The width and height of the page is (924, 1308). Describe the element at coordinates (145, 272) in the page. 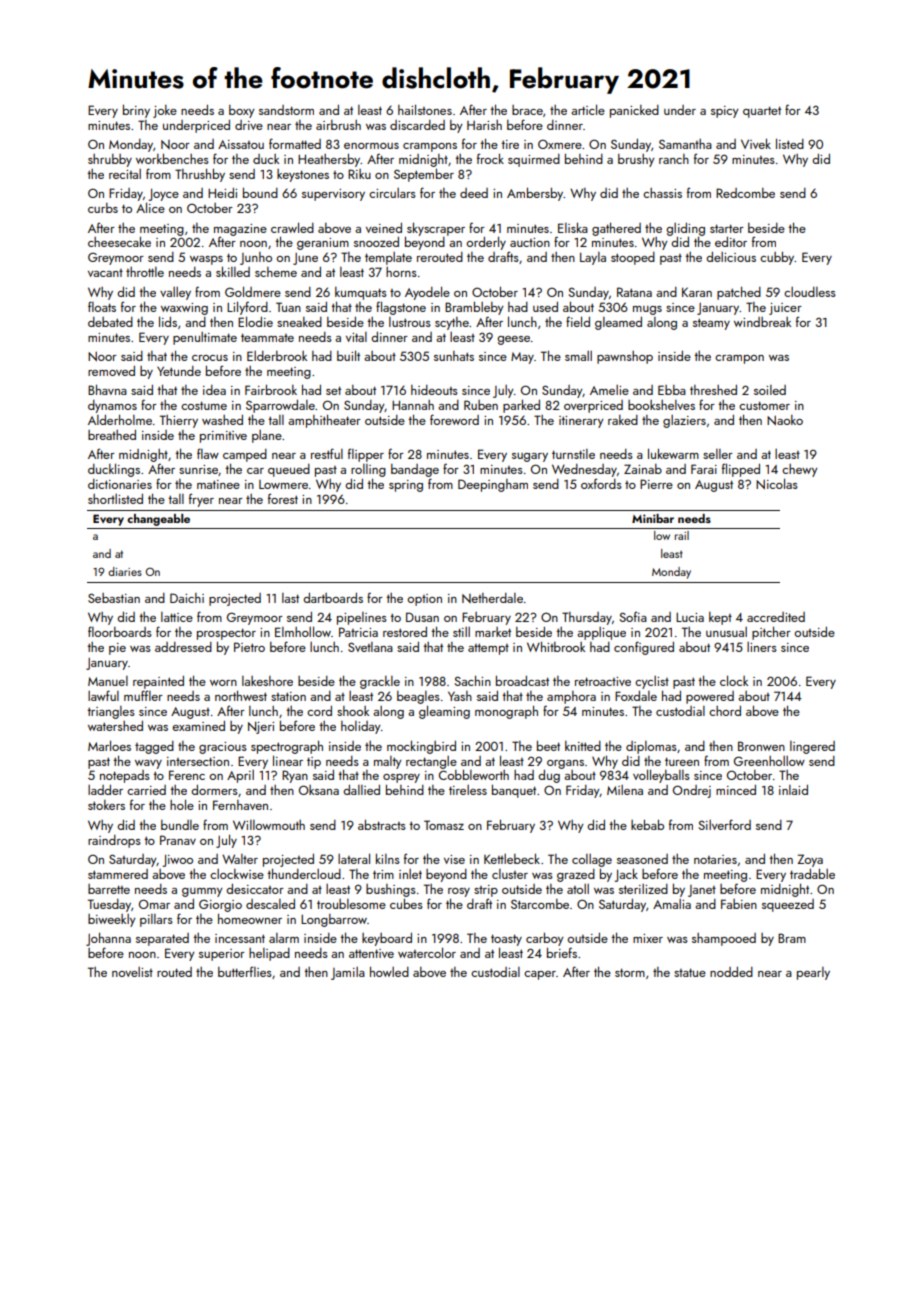

I see `throttle` at that location.
